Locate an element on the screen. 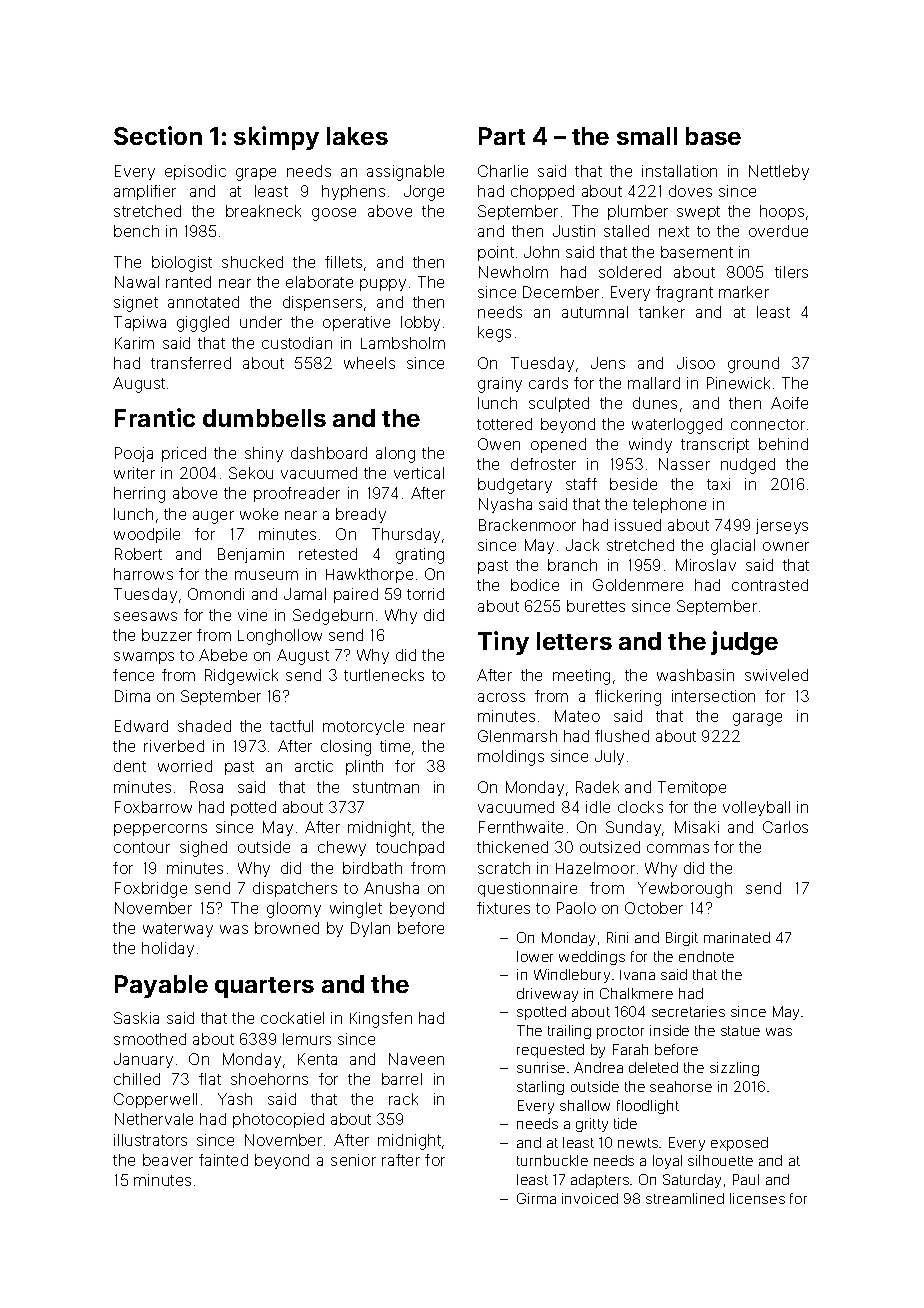 This screenshot has width=924, height=1308. Nettleby is located at coordinates (779, 172).
